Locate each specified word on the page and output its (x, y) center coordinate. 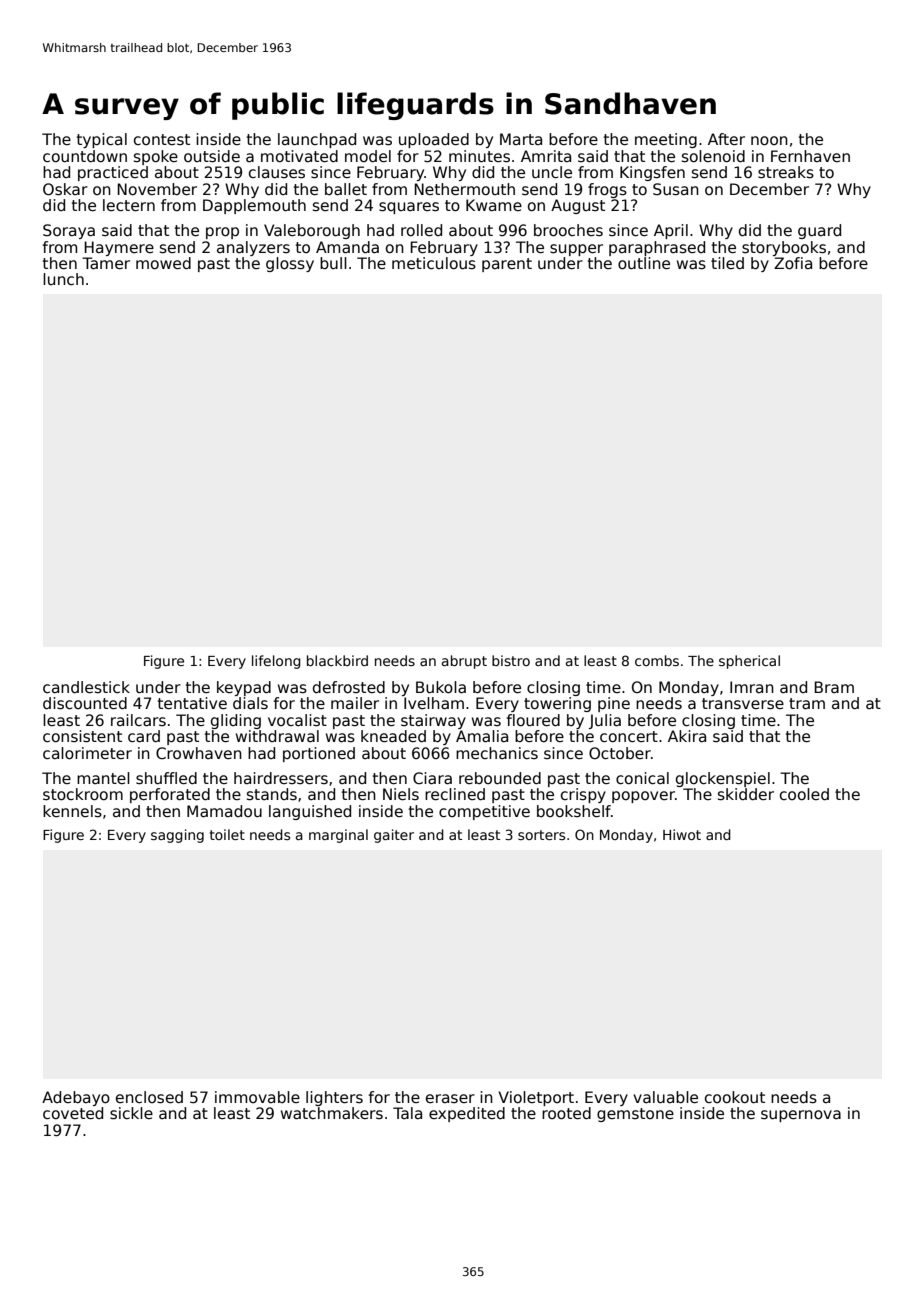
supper (576, 250)
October (620, 753)
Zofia (793, 263)
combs (657, 660)
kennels (72, 811)
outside (212, 156)
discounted (85, 703)
